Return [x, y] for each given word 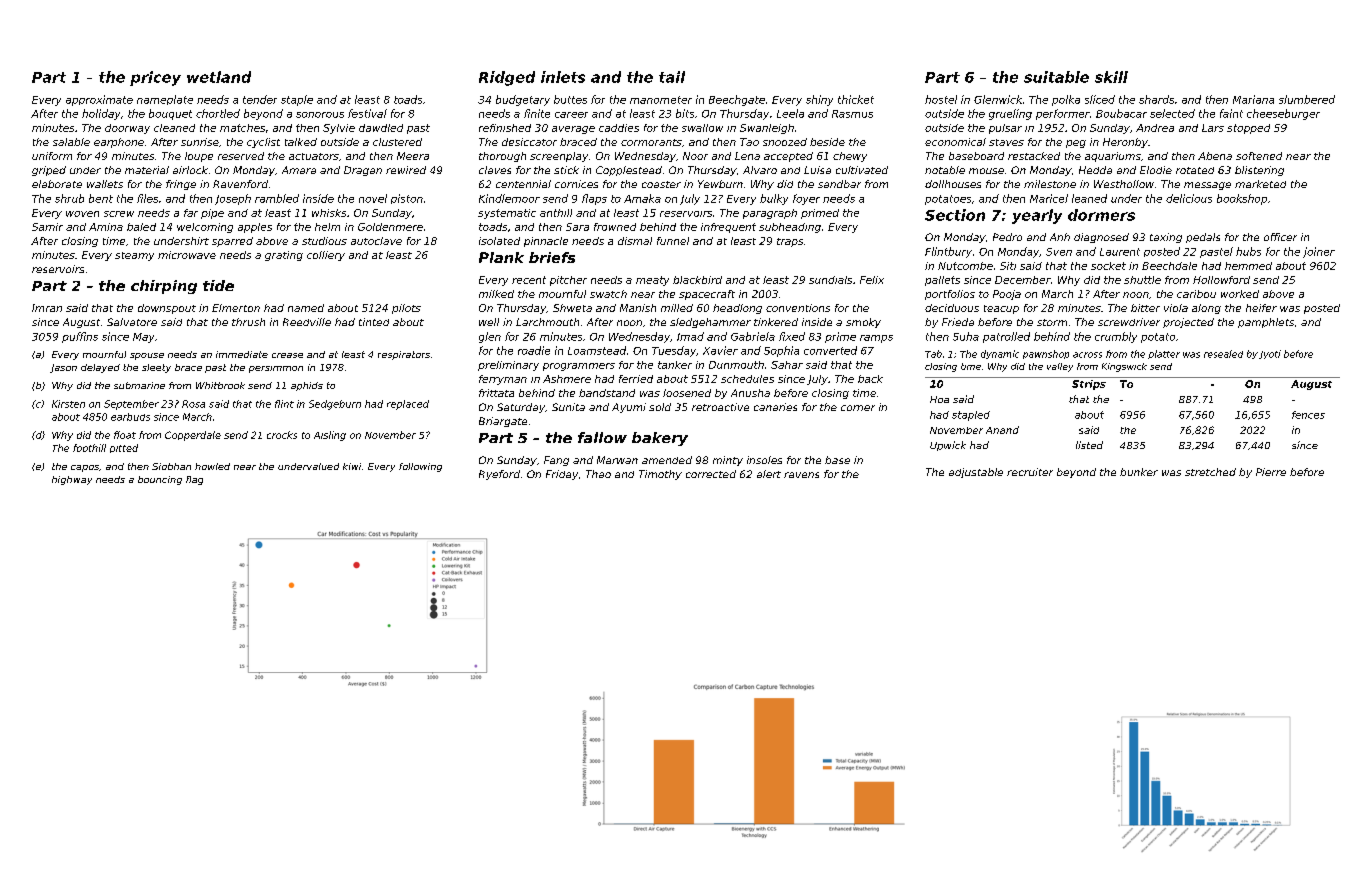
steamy [134, 256]
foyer [806, 199]
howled [212, 466]
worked [1240, 294]
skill [1111, 77]
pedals [1203, 238]
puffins [80, 337]
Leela [790, 113]
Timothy [660, 475]
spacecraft [707, 295]
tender [260, 99]
